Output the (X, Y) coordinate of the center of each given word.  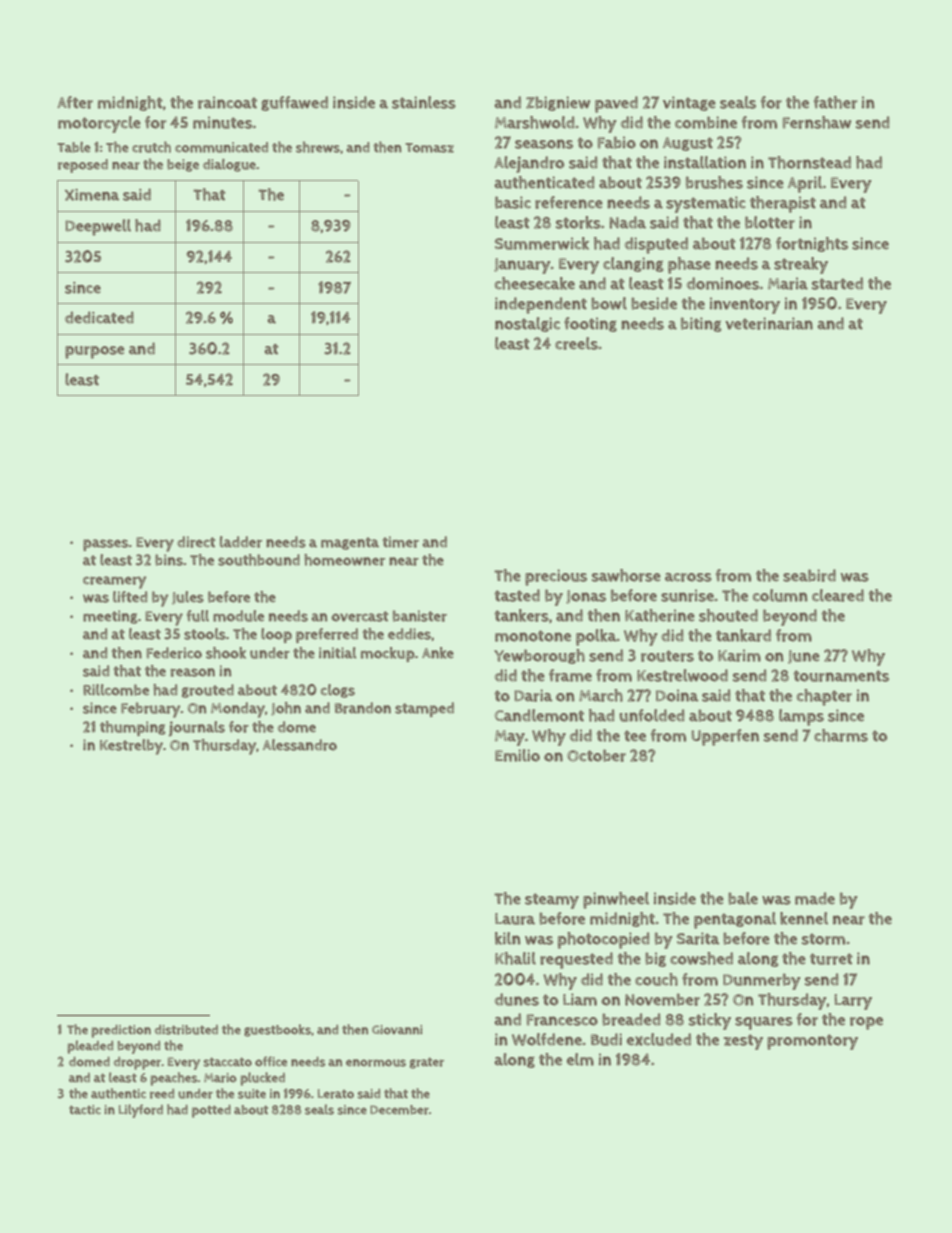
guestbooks (277, 1030)
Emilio (517, 755)
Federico (174, 653)
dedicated (99, 317)
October (596, 755)
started (837, 283)
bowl (609, 303)
